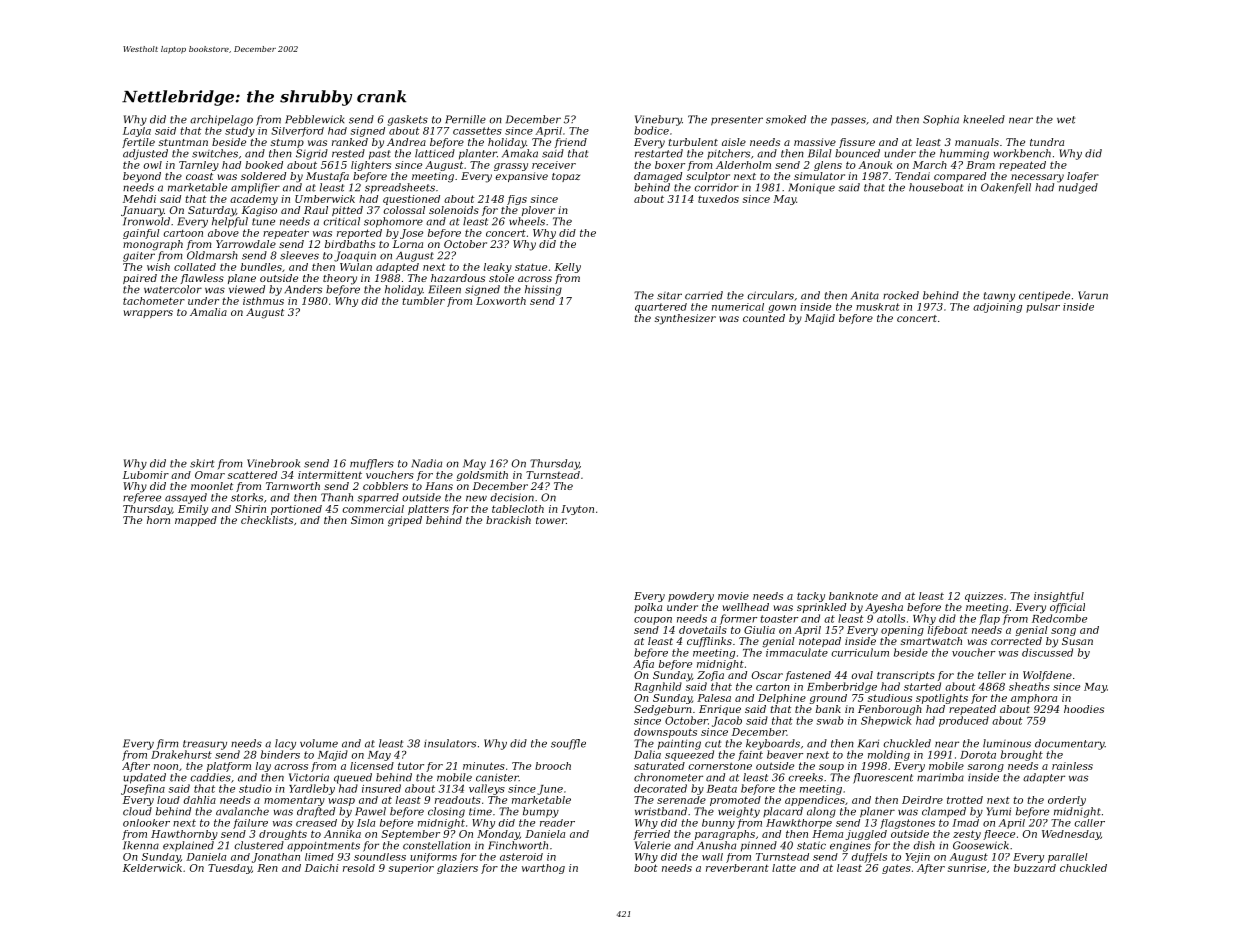 This screenshot has width=1233, height=952. What do you see at coordinates (997, 308) in the screenshot?
I see `adjoining` at bounding box center [997, 308].
